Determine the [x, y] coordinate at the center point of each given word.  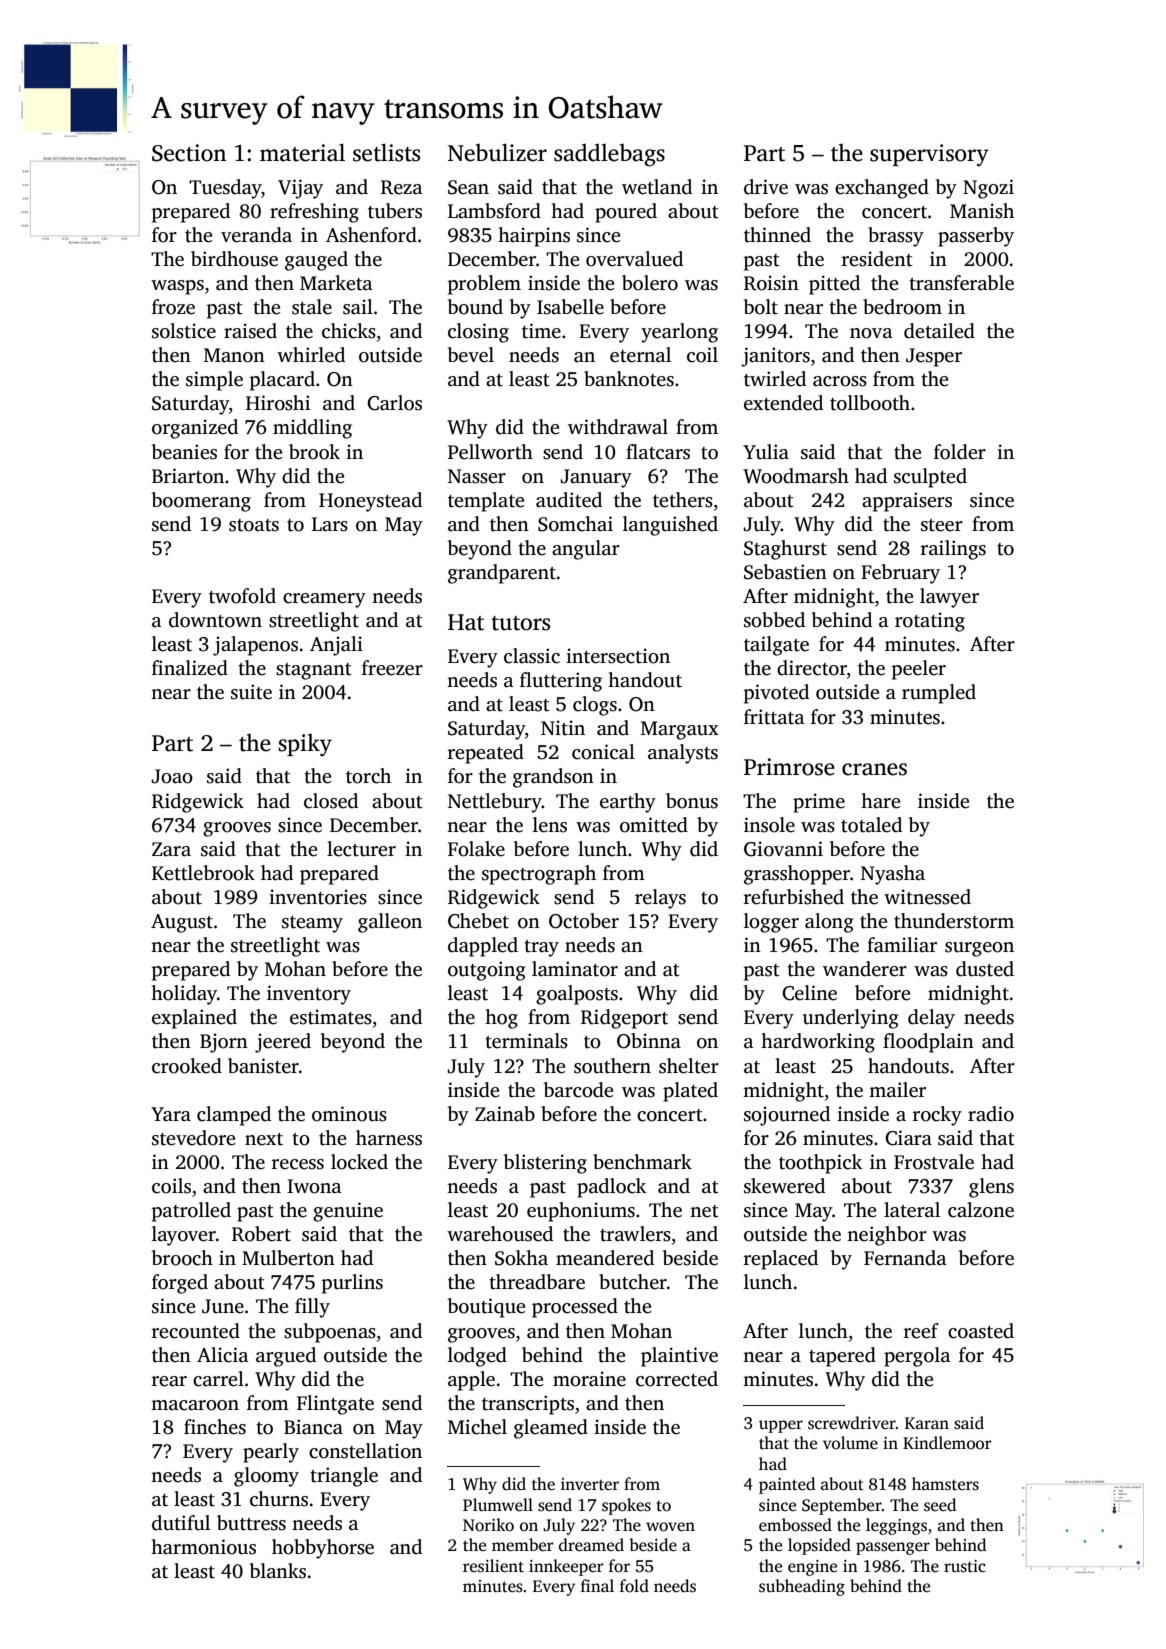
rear [169, 1381]
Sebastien [785, 572]
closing [478, 333]
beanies [184, 452]
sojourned [787, 1116]
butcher [633, 1282]
